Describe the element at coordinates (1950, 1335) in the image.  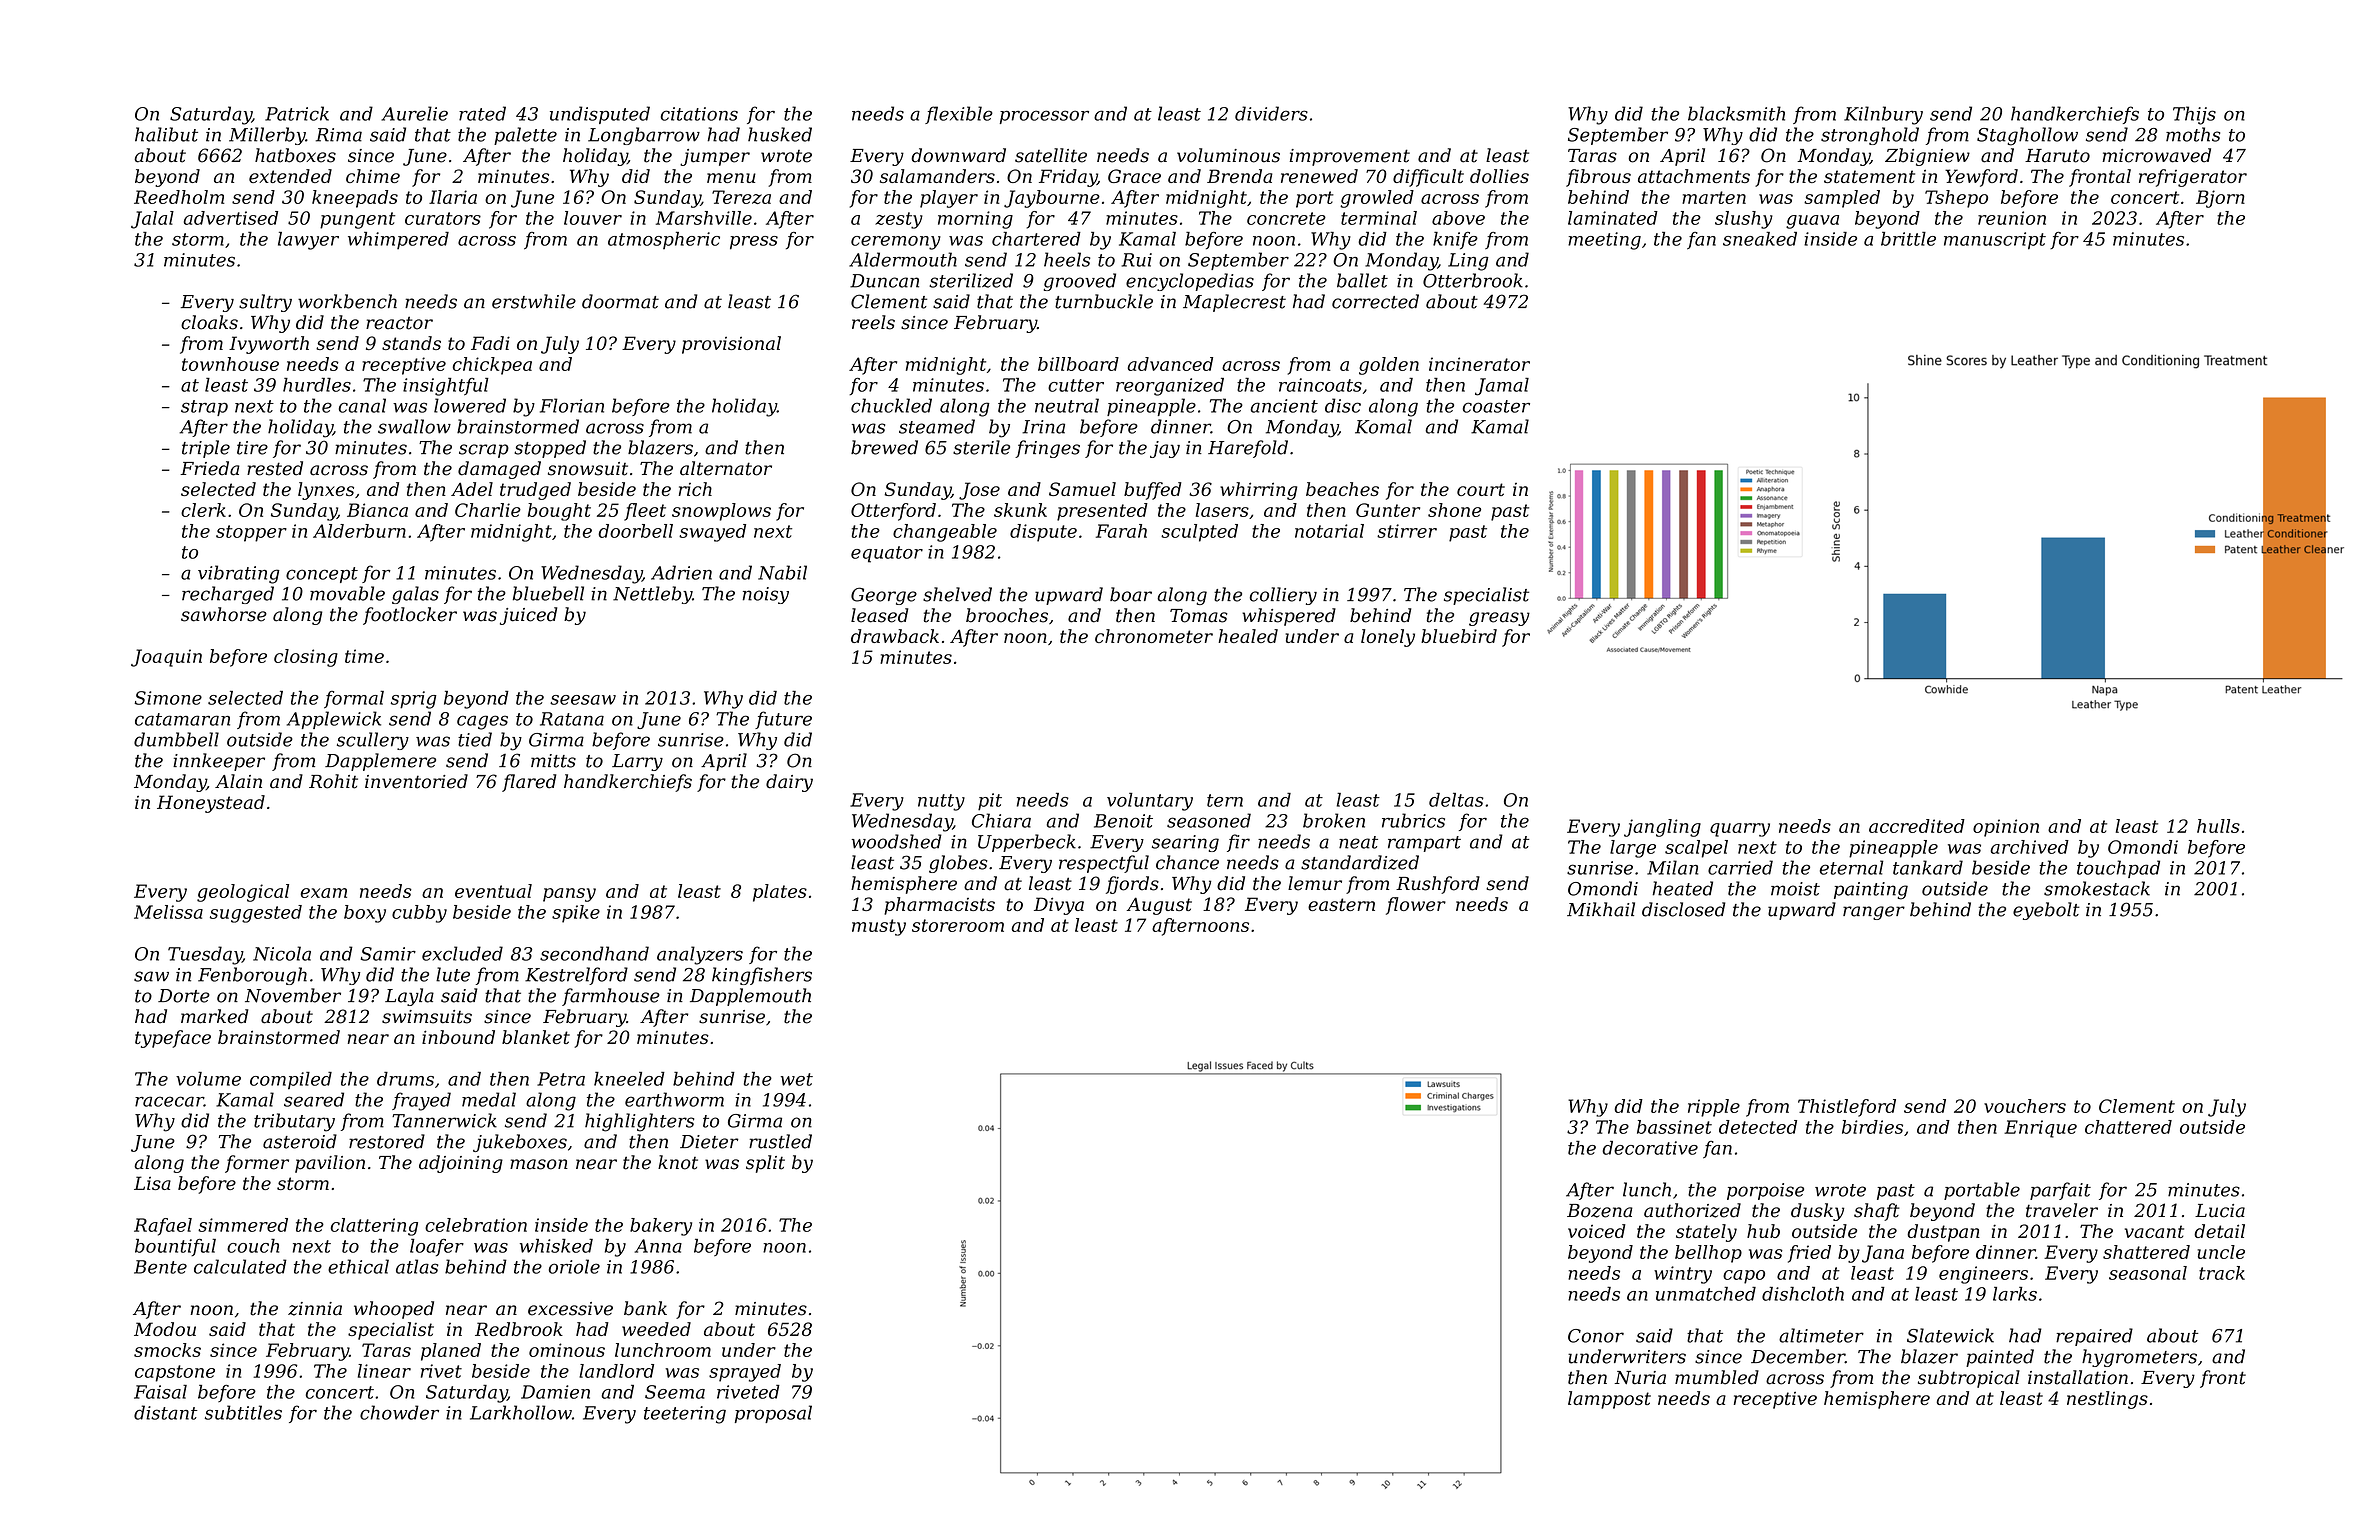
I see `Slatewick` at that location.
